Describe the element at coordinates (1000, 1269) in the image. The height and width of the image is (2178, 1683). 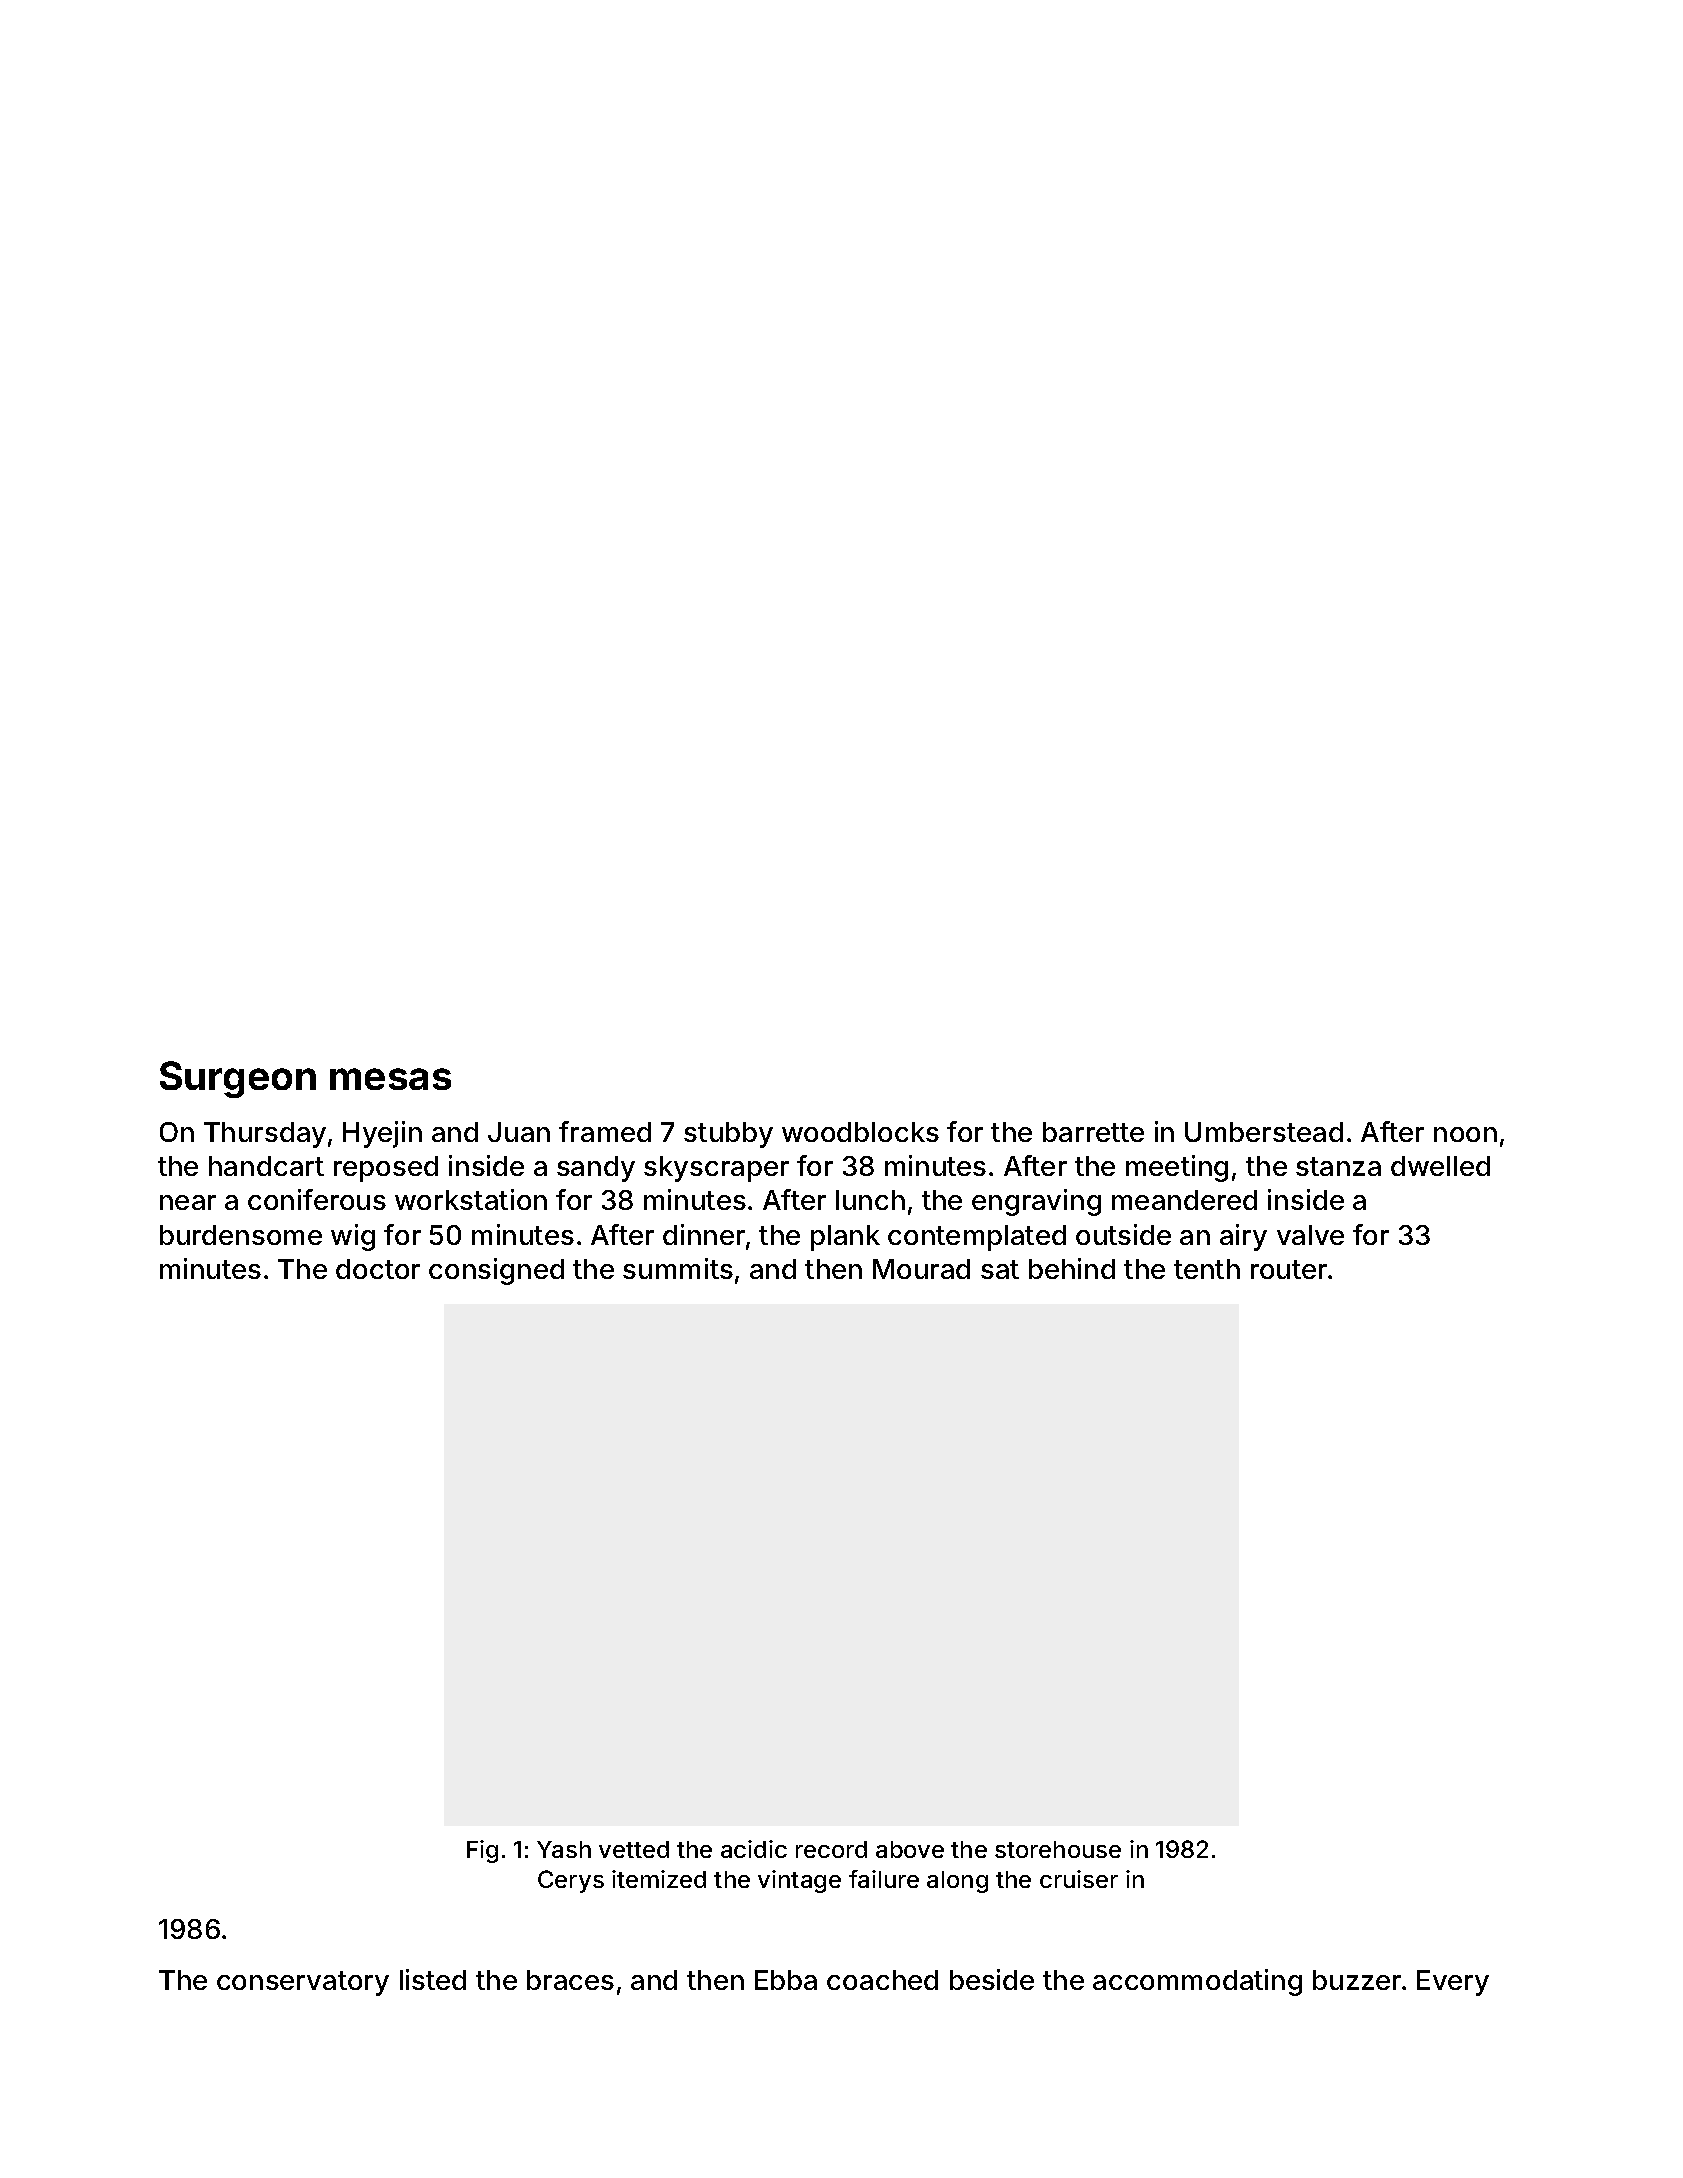
I see `sat` at that location.
